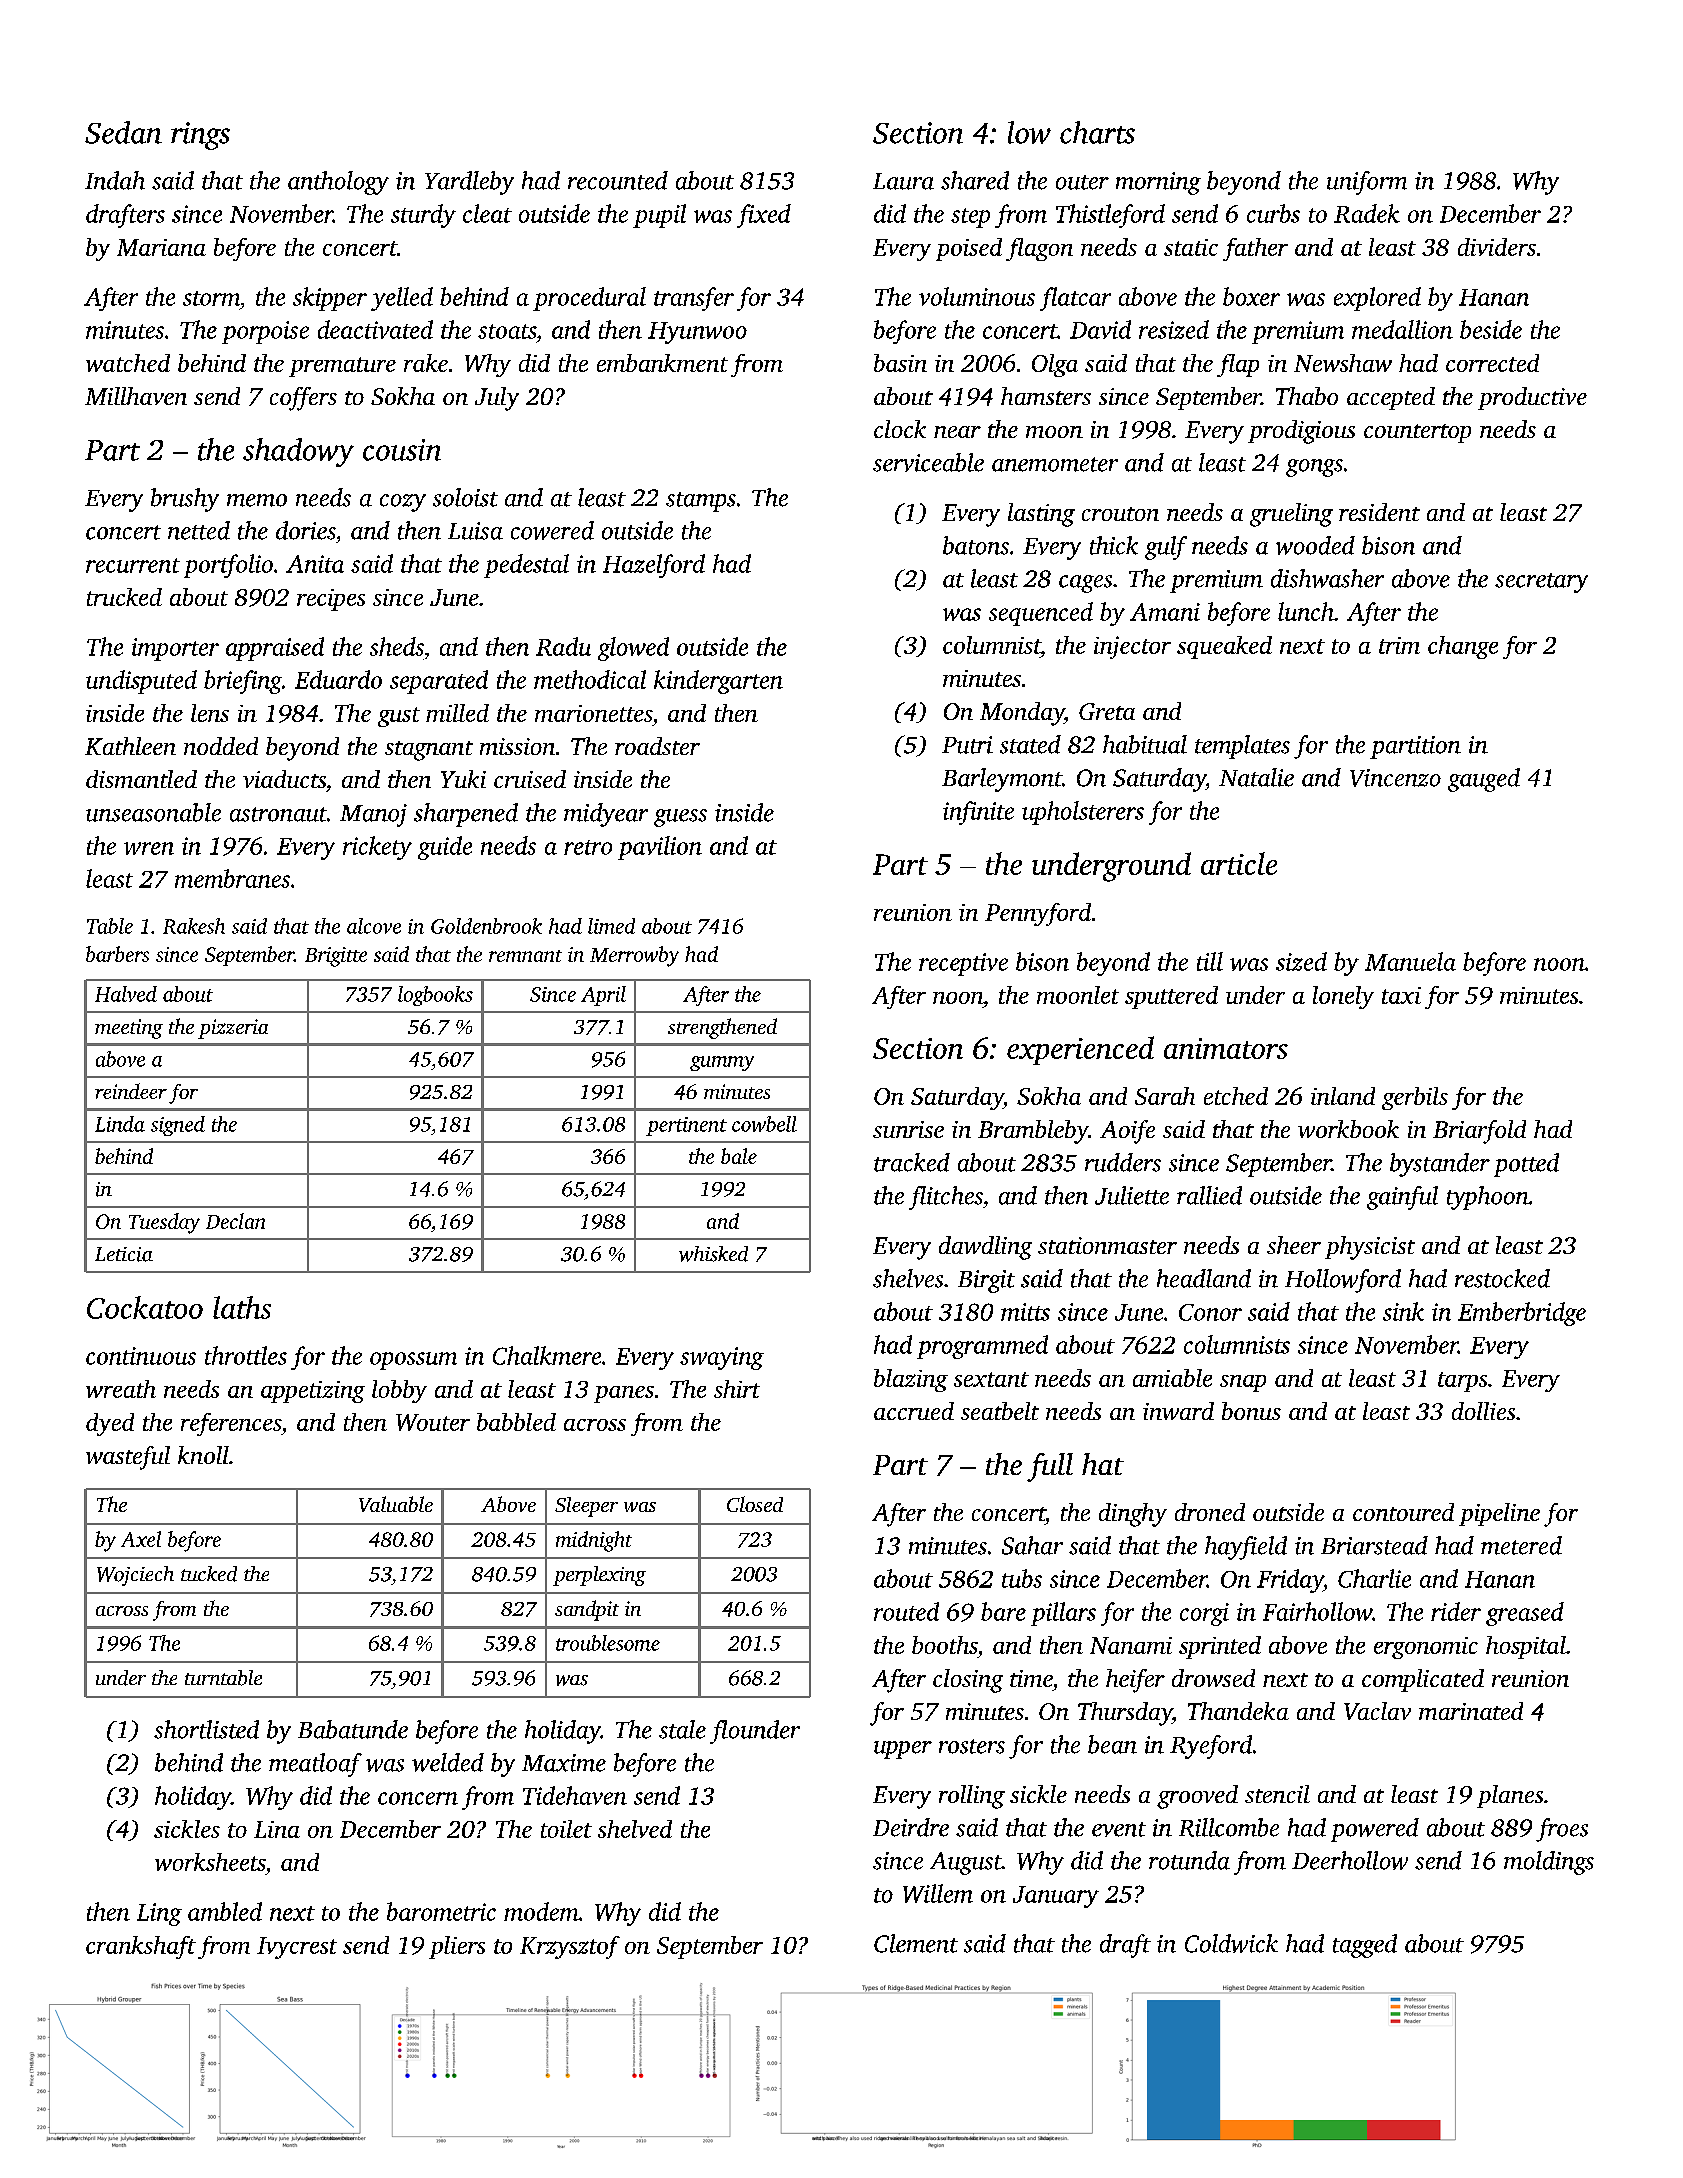  Describe the element at coordinates (701, 502) in the screenshot. I see `stamps` at that location.
